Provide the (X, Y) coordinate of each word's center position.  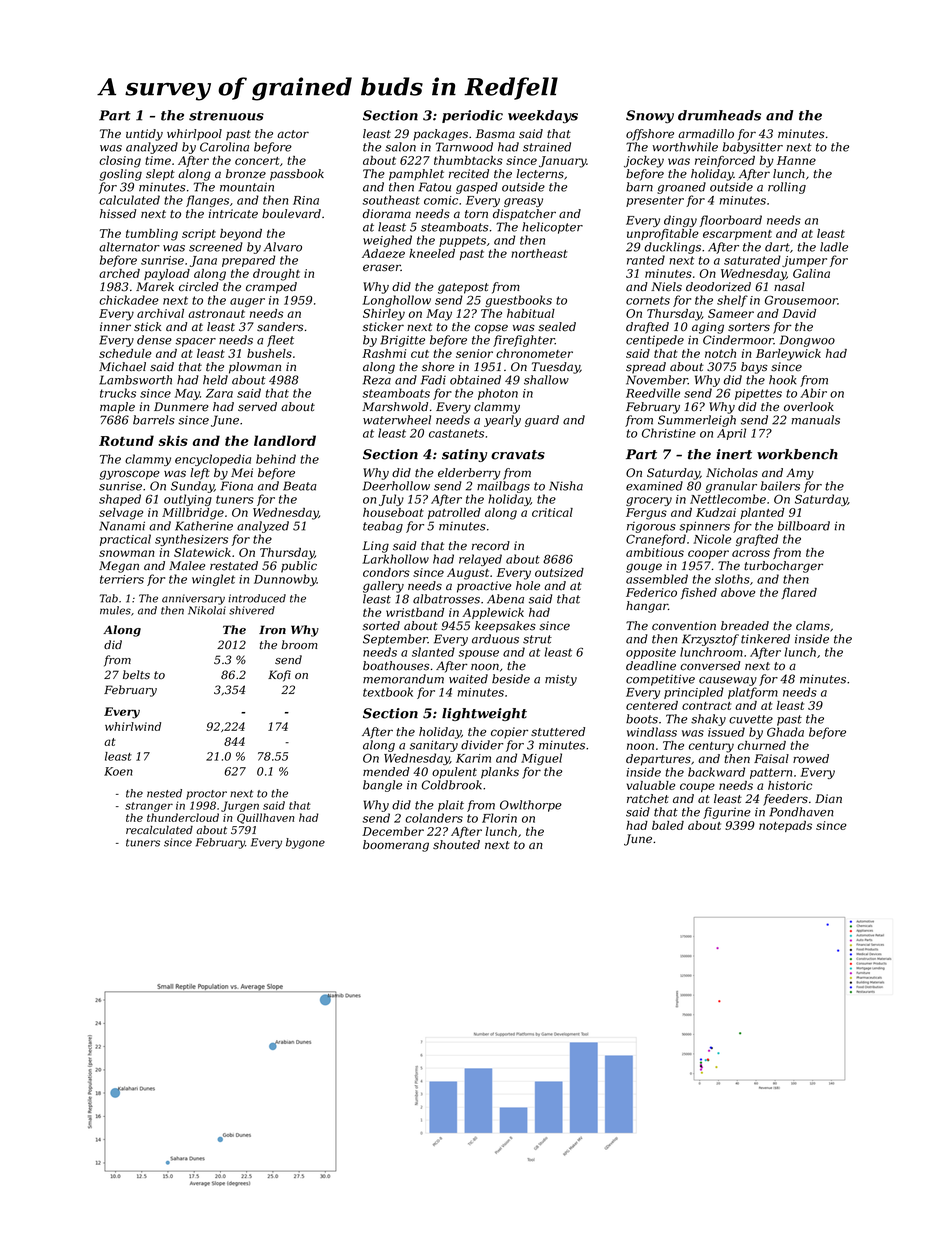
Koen (118, 771)
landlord (285, 440)
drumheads (719, 115)
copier (509, 733)
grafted (757, 540)
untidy (144, 135)
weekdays (543, 117)
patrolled (454, 513)
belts (136, 675)
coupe (697, 787)
